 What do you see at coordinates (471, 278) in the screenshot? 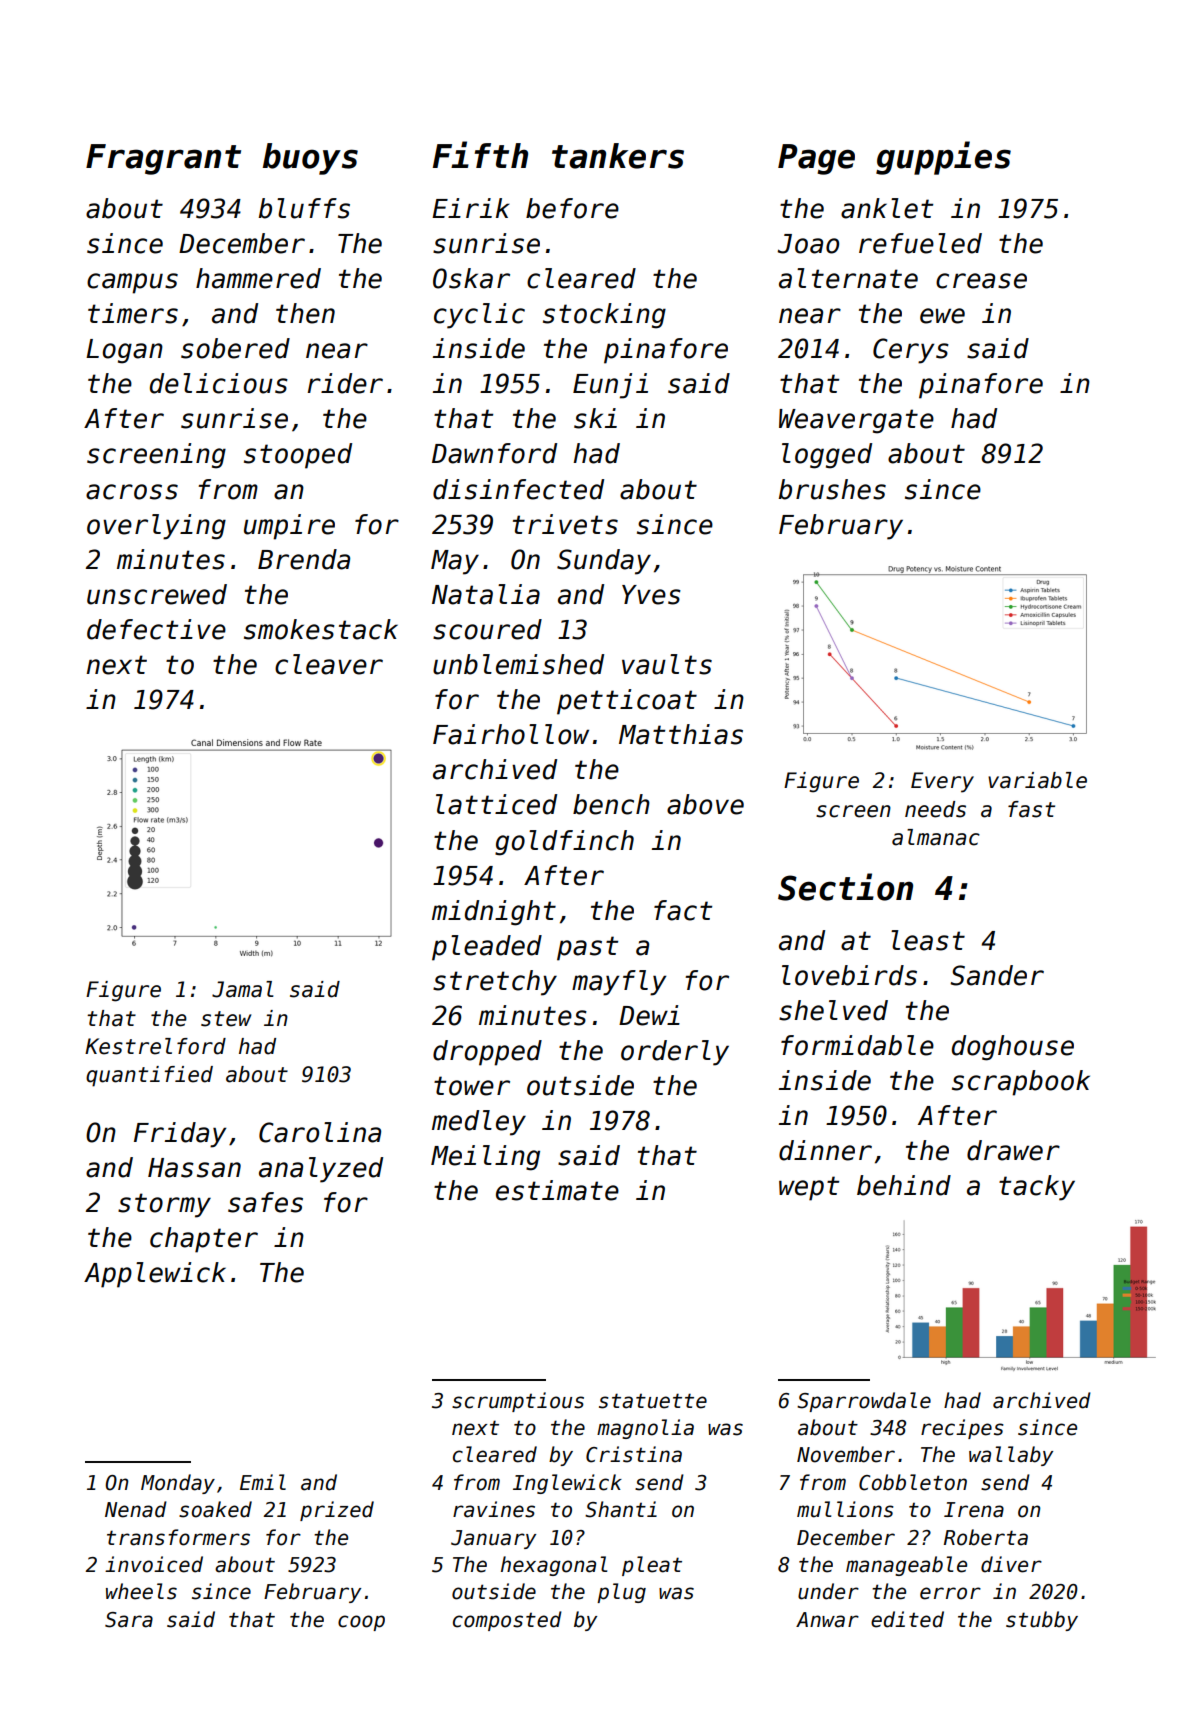
I see `Oskar` at bounding box center [471, 278].
